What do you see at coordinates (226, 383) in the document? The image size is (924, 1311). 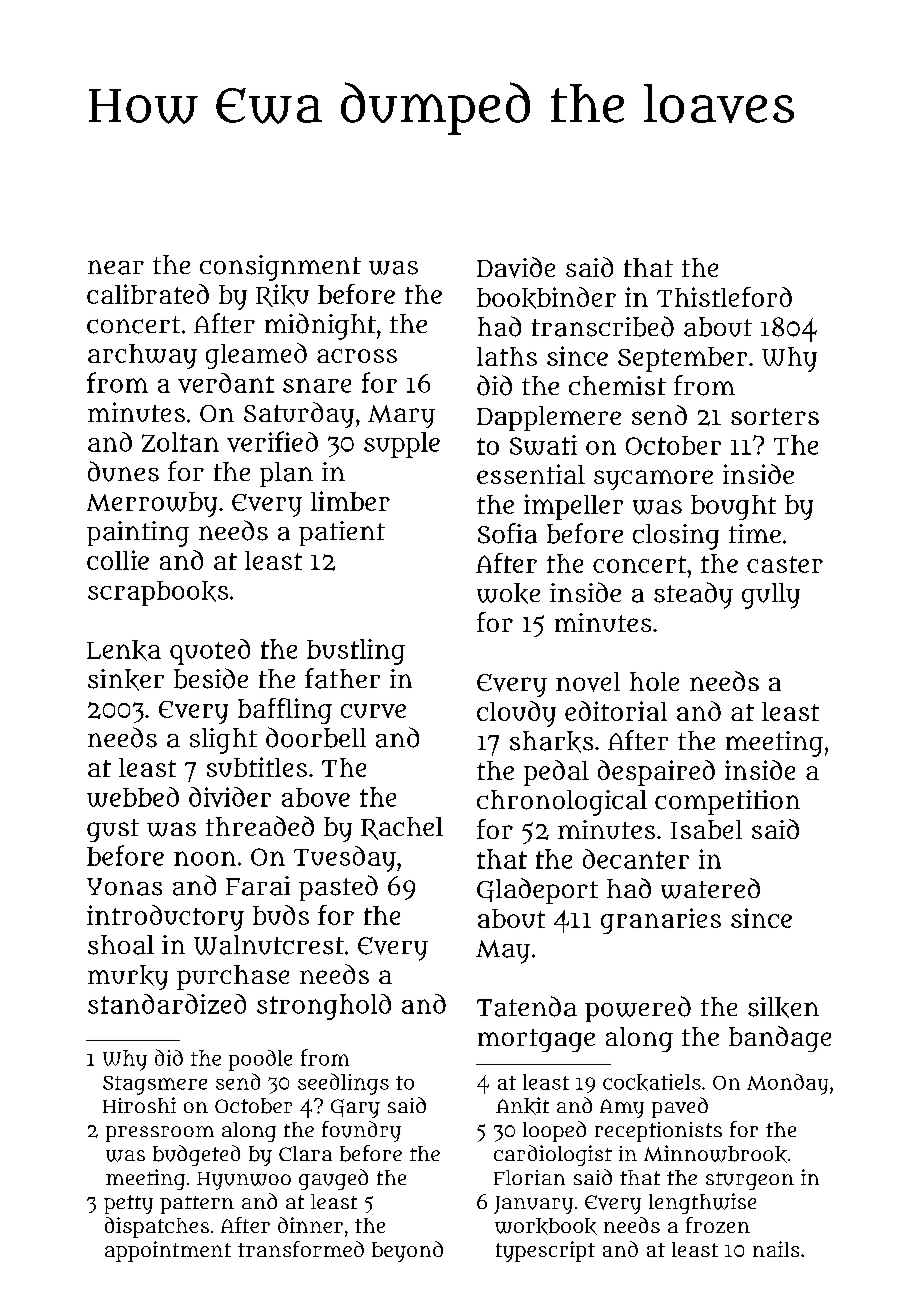 I see `verdant` at bounding box center [226, 383].
